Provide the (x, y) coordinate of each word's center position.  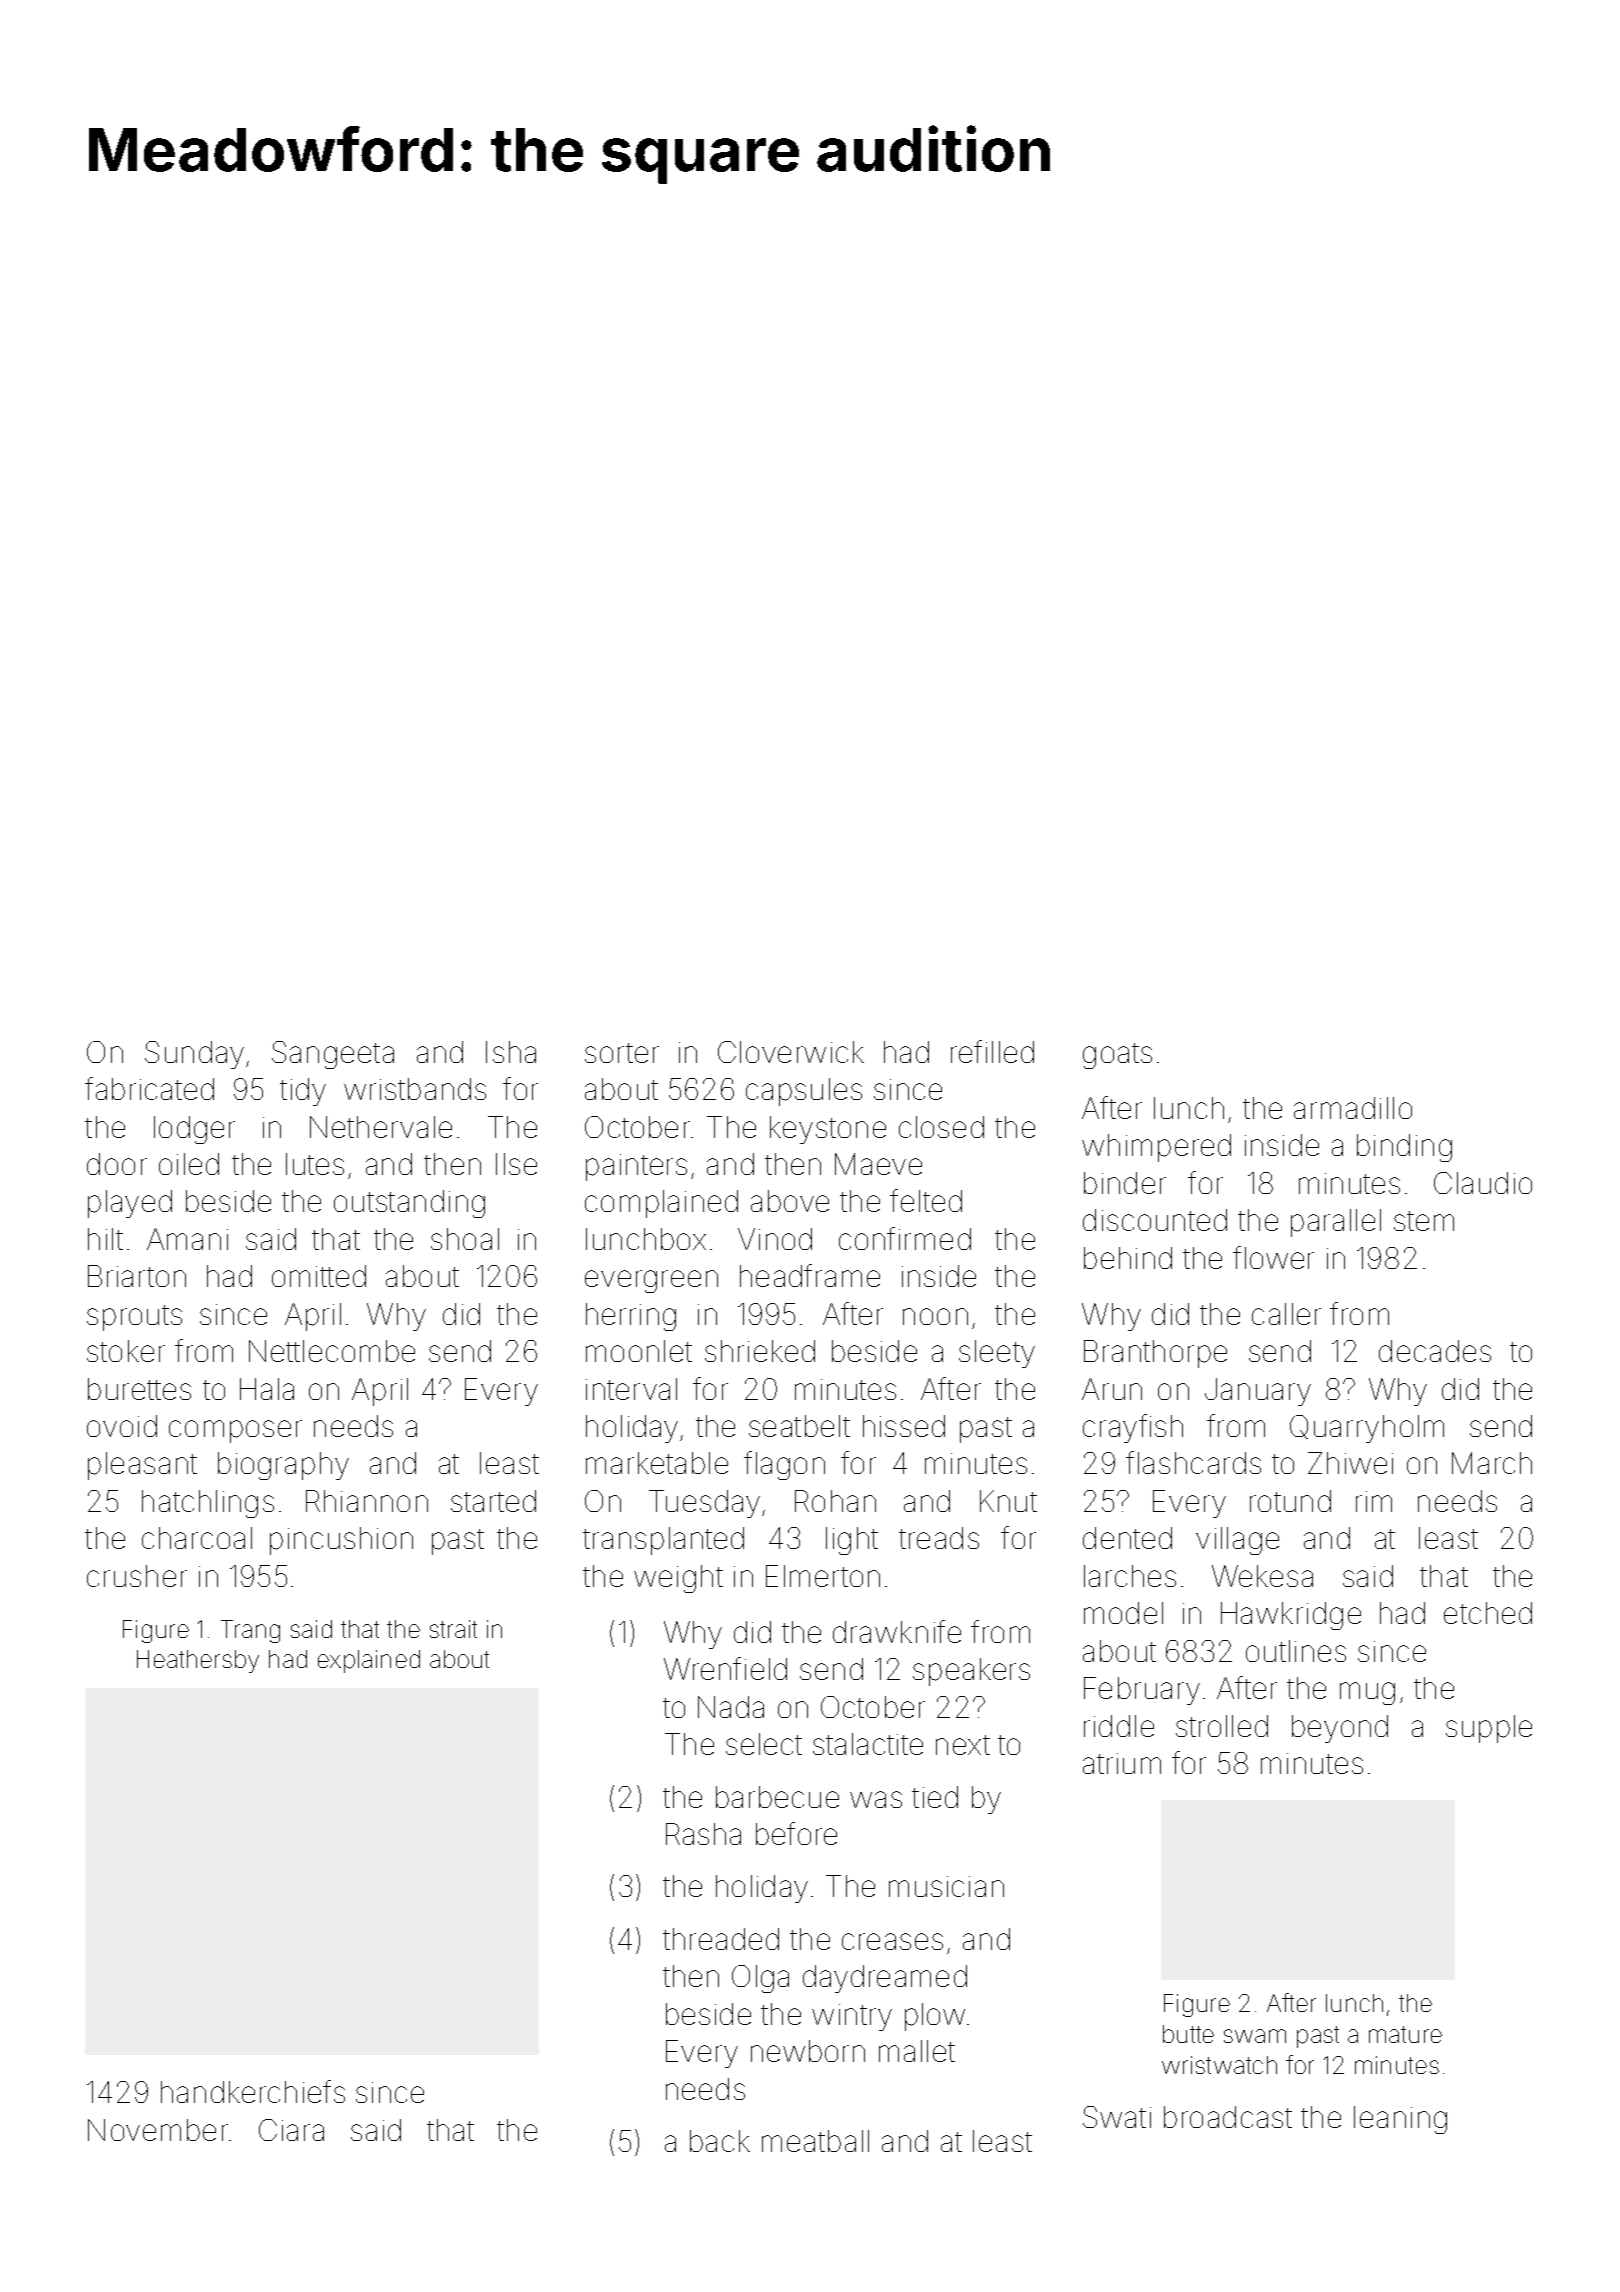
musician (946, 1886)
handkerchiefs (253, 2091)
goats (1117, 1056)
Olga (760, 1979)
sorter (622, 1053)
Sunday (194, 1055)
